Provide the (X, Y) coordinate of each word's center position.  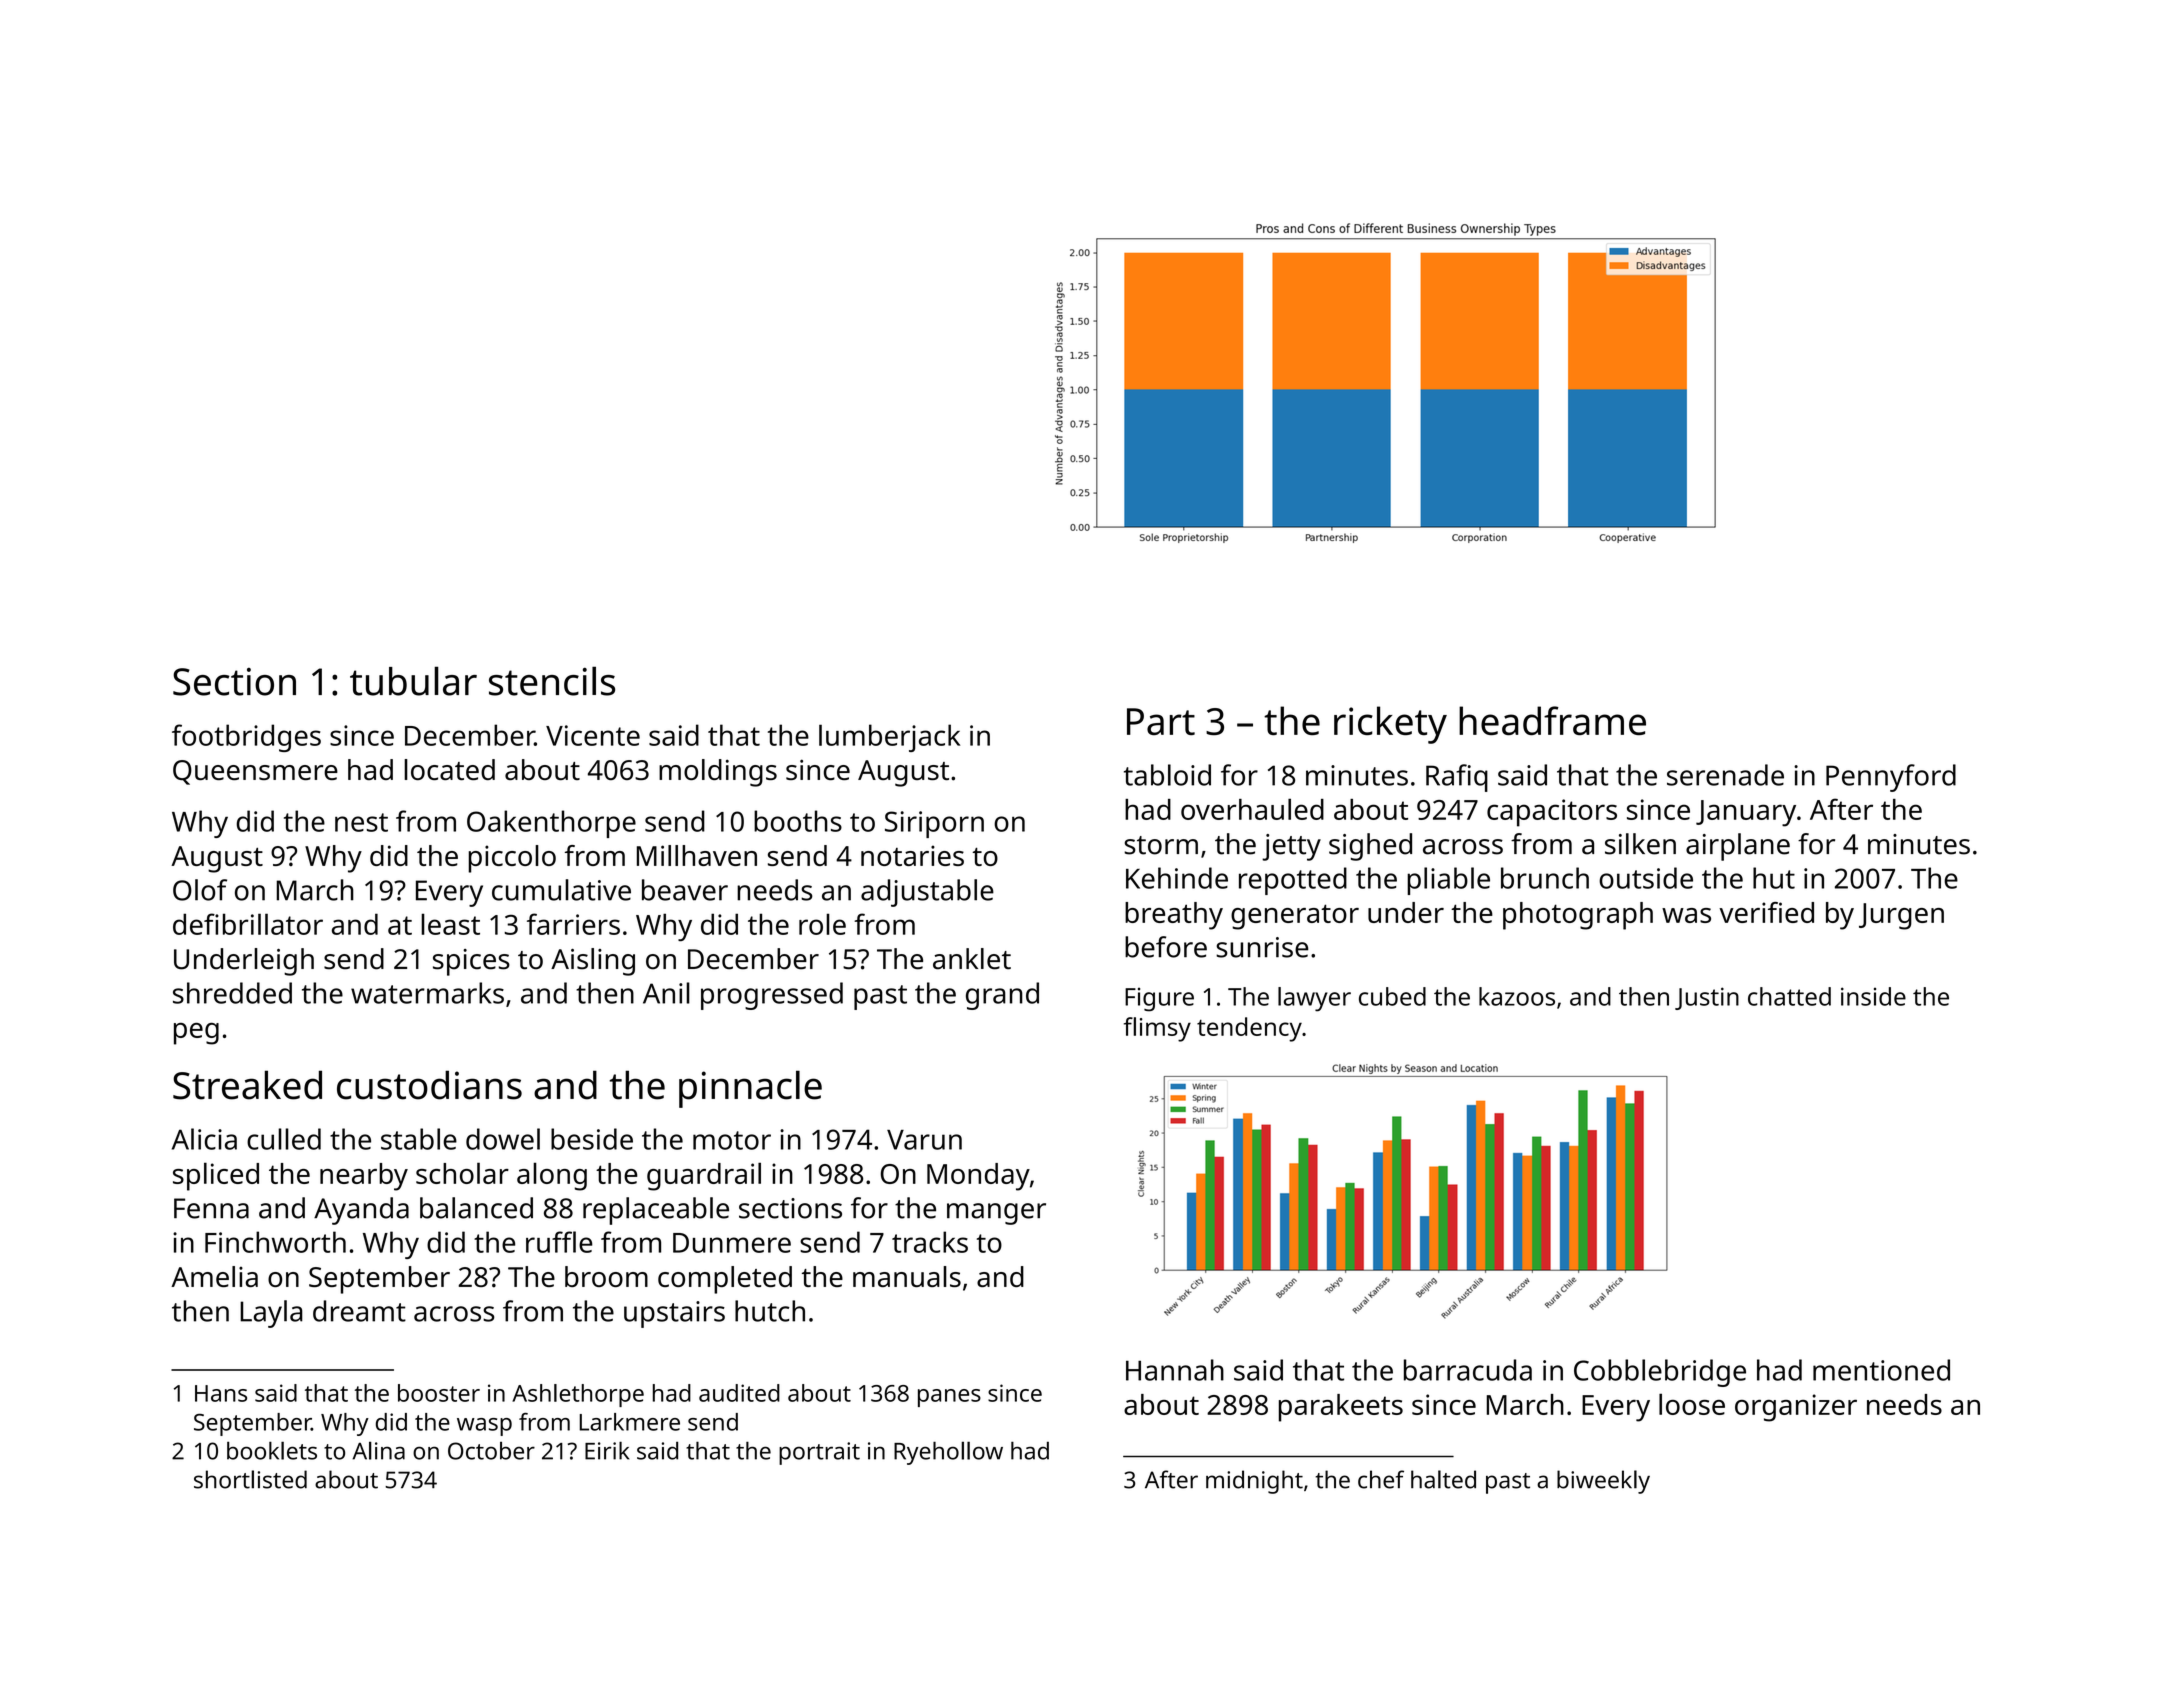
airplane (1738, 847)
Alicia (204, 1139)
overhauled (1252, 809)
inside (1873, 996)
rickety (1390, 725)
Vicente (593, 735)
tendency (1249, 1029)
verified (1766, 912)
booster (439, 1393)
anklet (972, 959)
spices (471, 962)
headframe (1552, 720)
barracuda (1468, 1370)
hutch (770, 1311)
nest (361, 822)
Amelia (214, 1276)
